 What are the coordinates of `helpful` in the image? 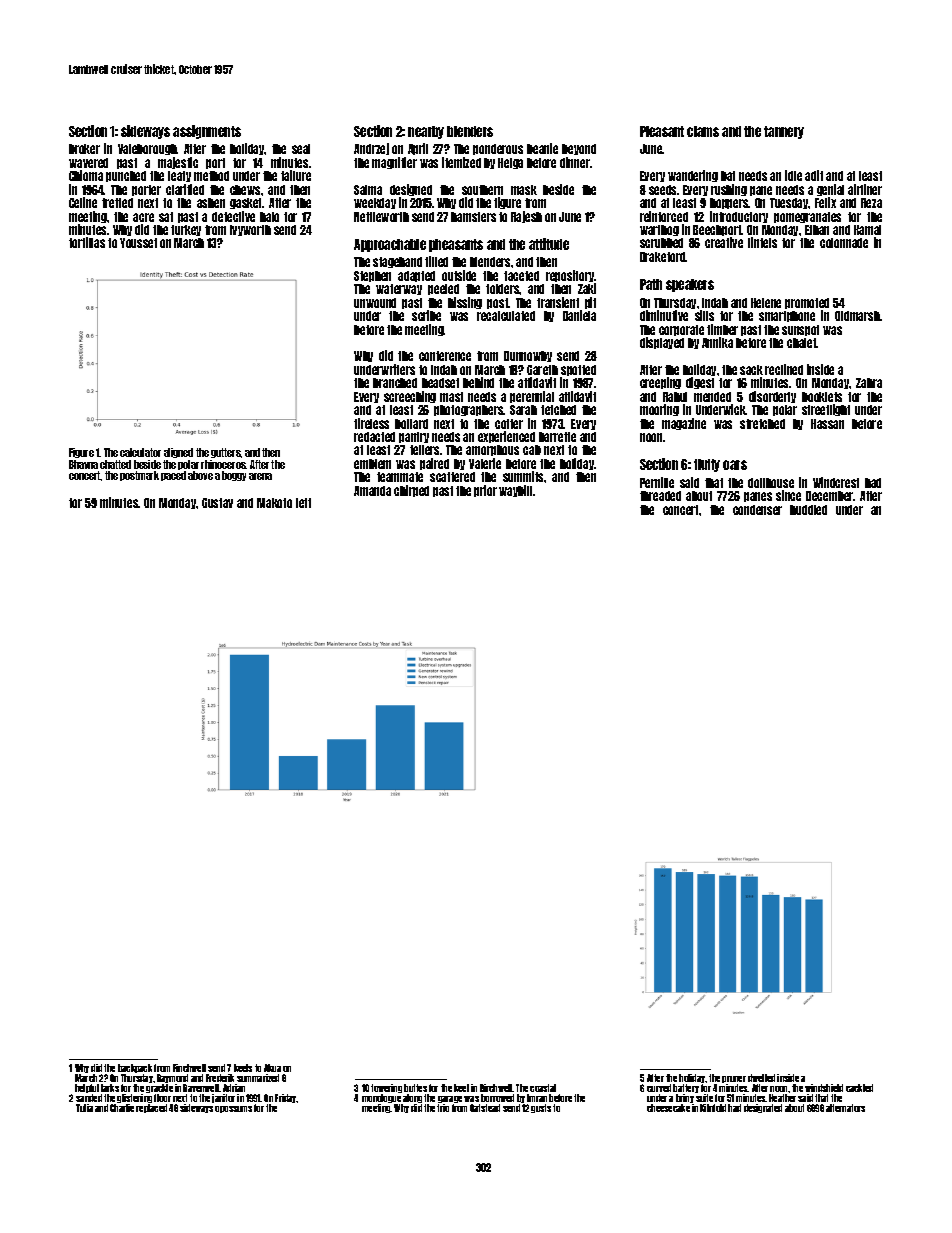 It's located at (87, 1089).
